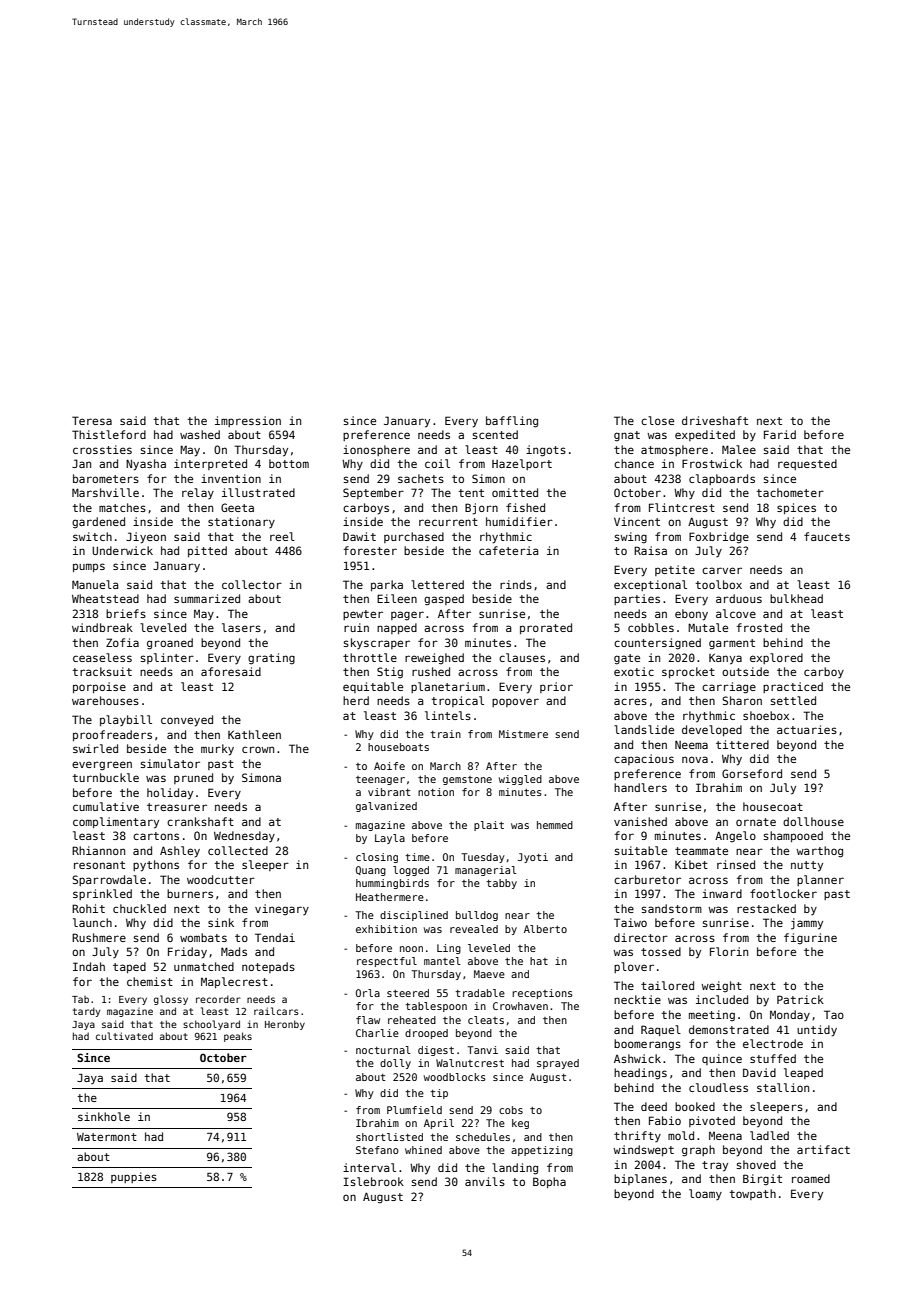  Describe the element at coordinates (705, 1194) in the document. I see `loamy` at that location.
